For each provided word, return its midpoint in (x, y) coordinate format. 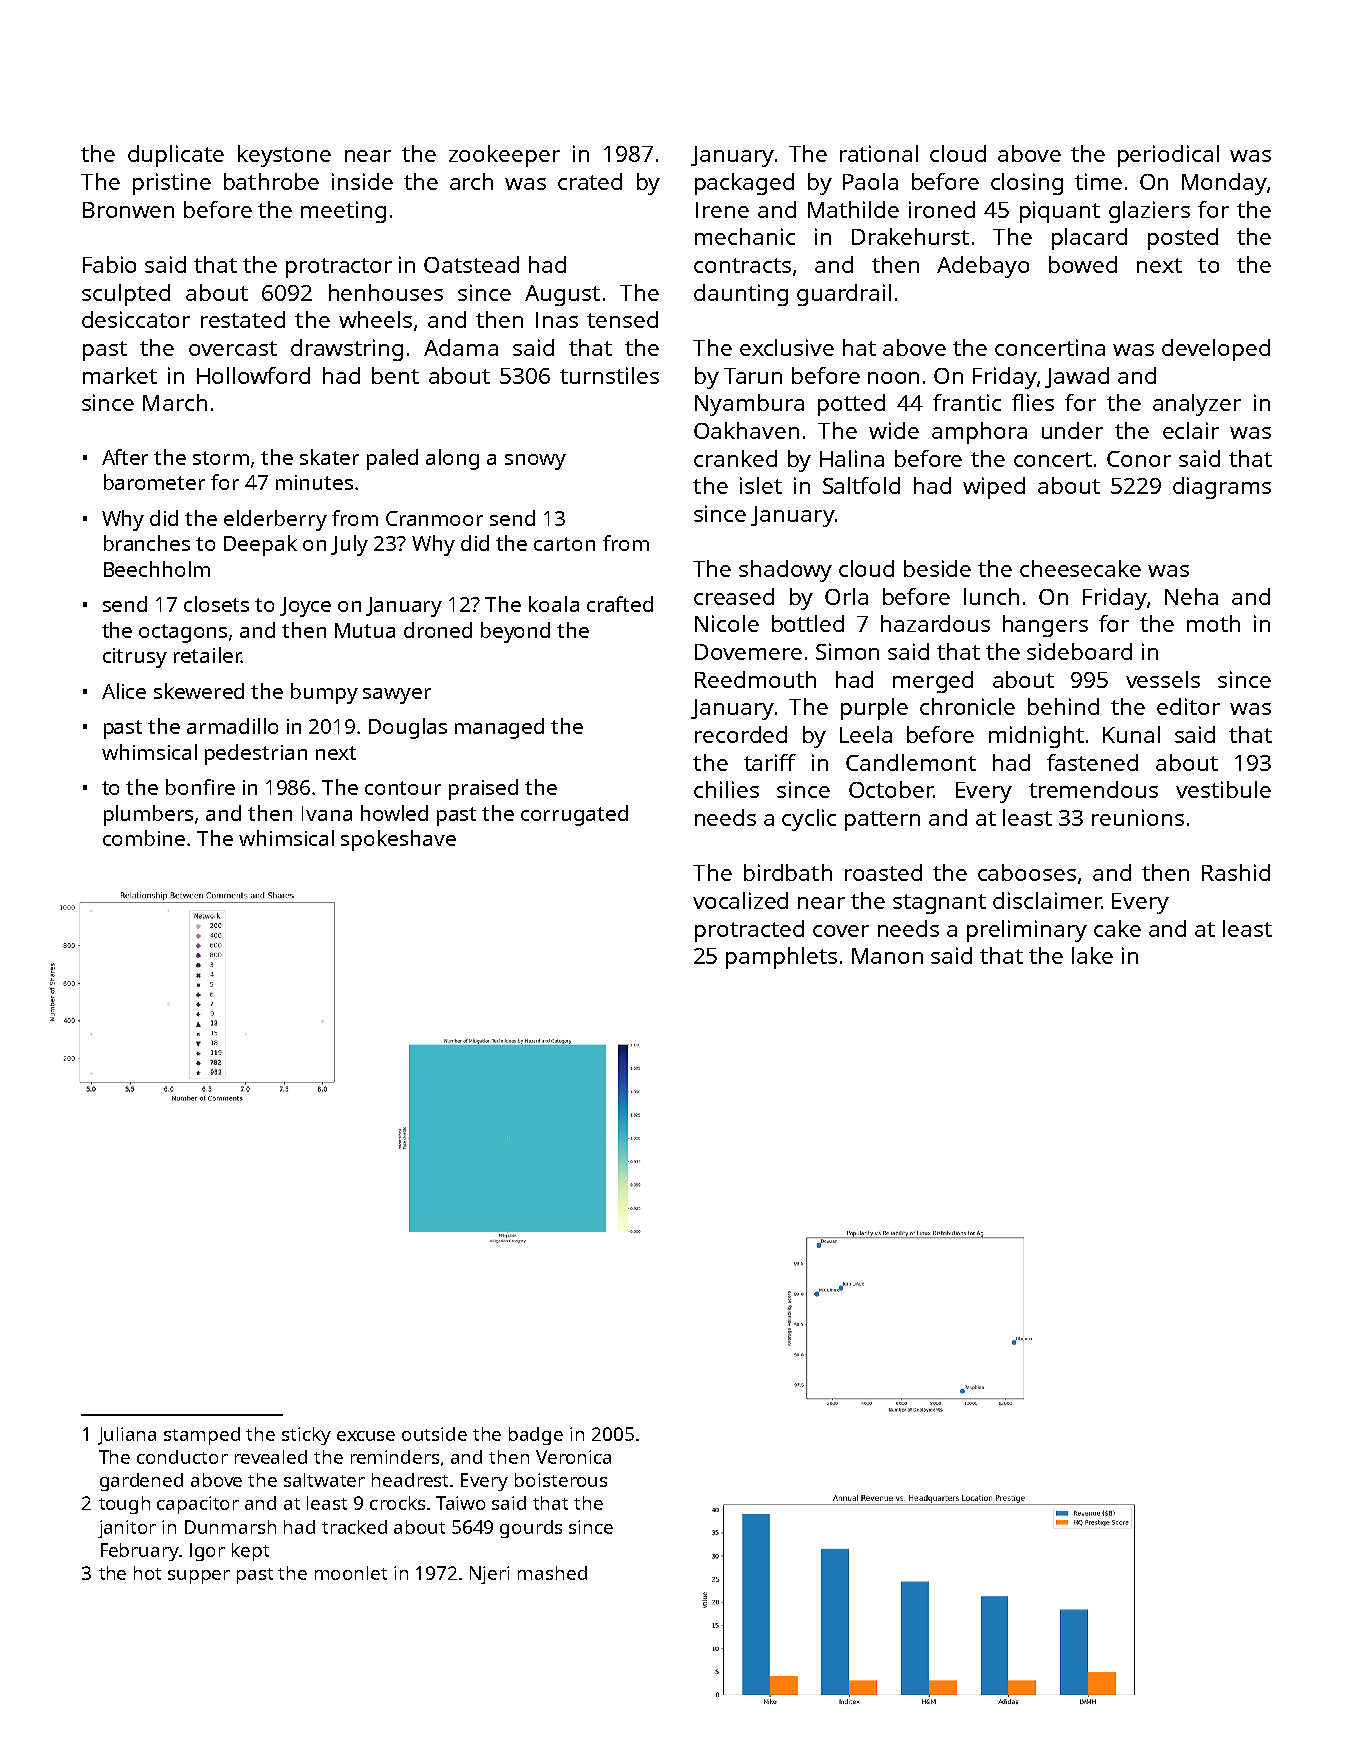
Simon (847, 651)
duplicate (176, 156)
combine (144, 838)
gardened (141, 1482)
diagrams (1222, 488)
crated (590, 181)
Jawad (1077, 377)
